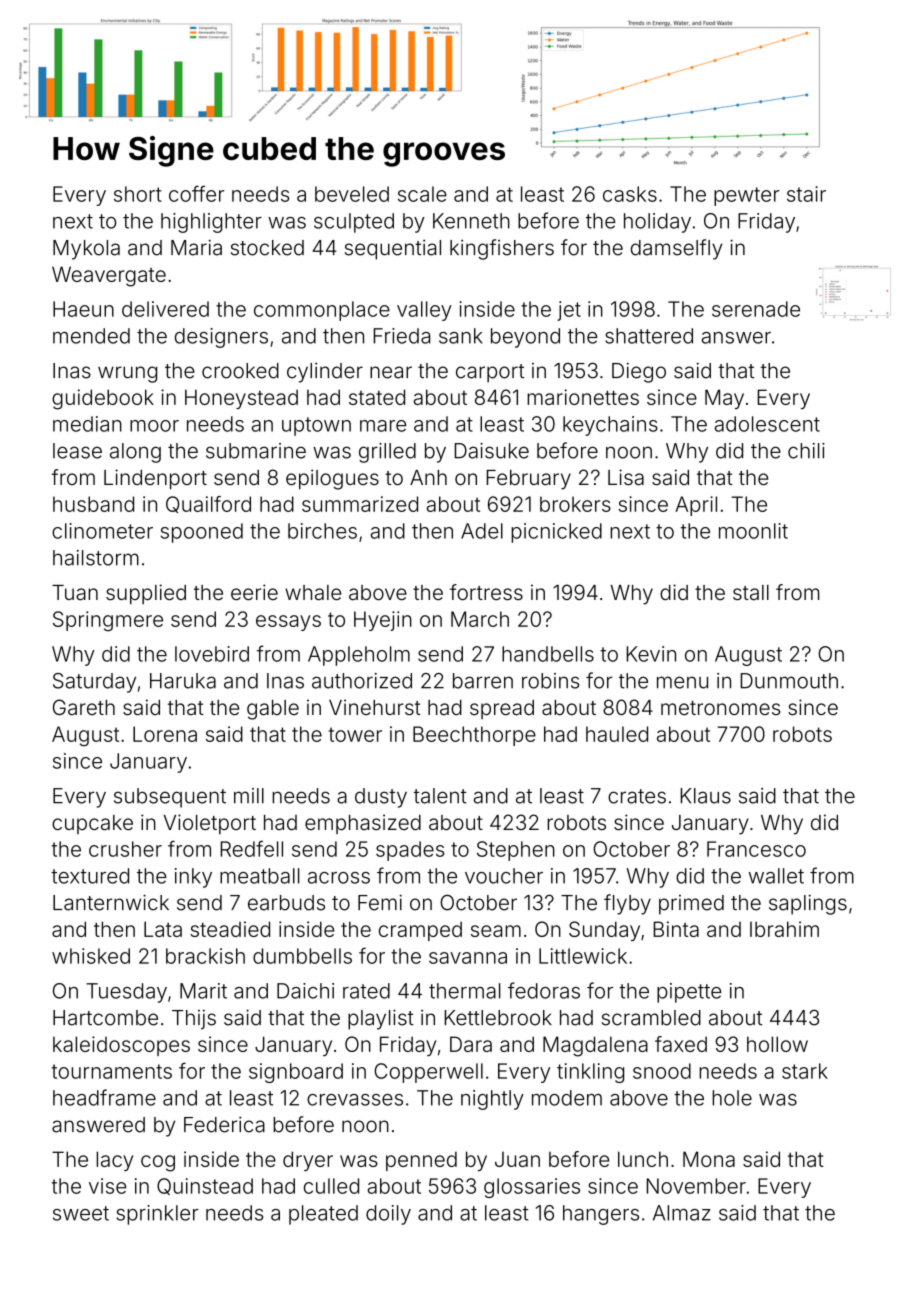 This image has width=908, height=1316. What do you see at coordinates (240, 371) in the image?
I see `crooked` at bounding box center [240, 371].
